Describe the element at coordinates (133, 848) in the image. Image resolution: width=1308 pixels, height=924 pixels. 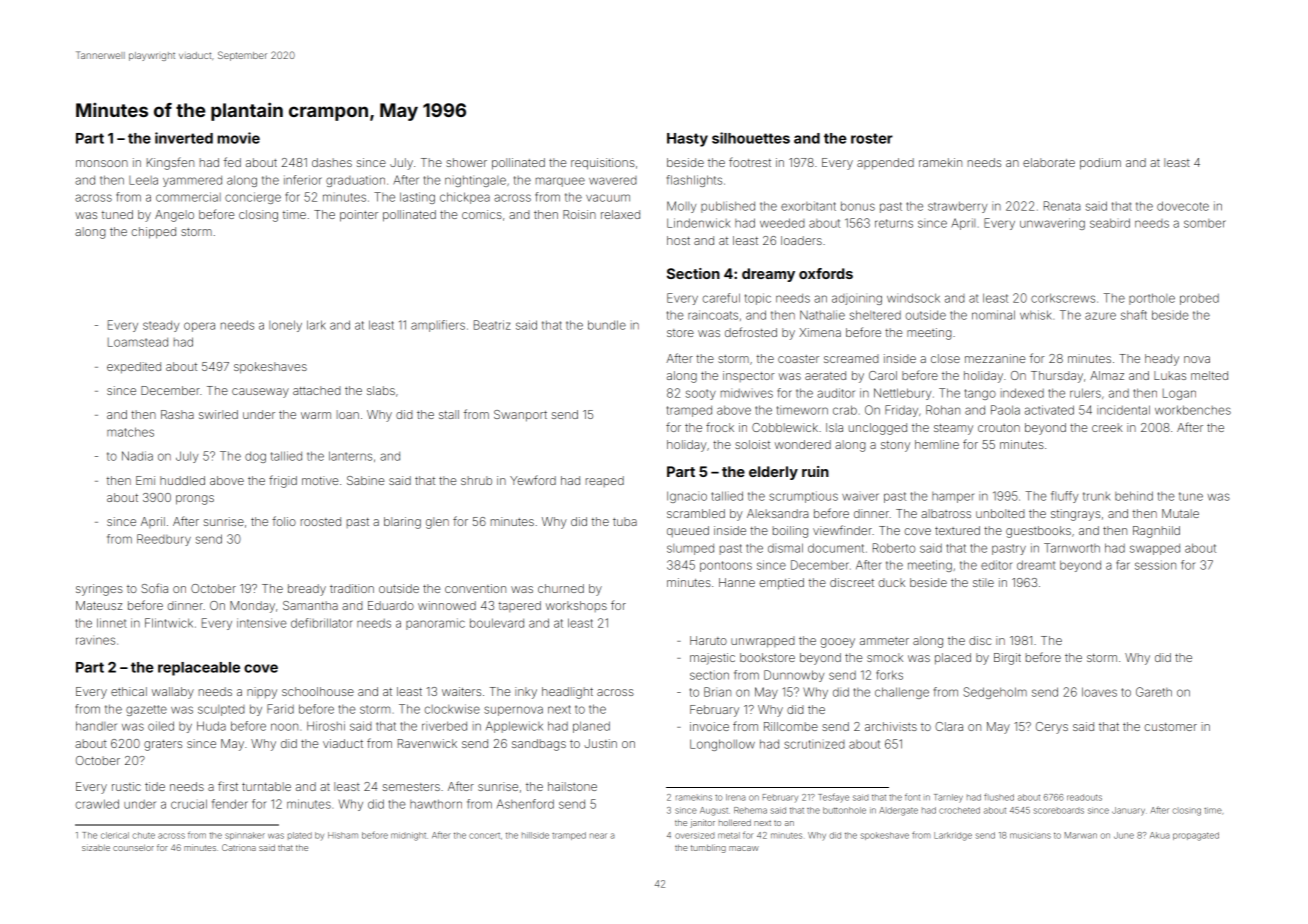
I see `counselor` at that location.
